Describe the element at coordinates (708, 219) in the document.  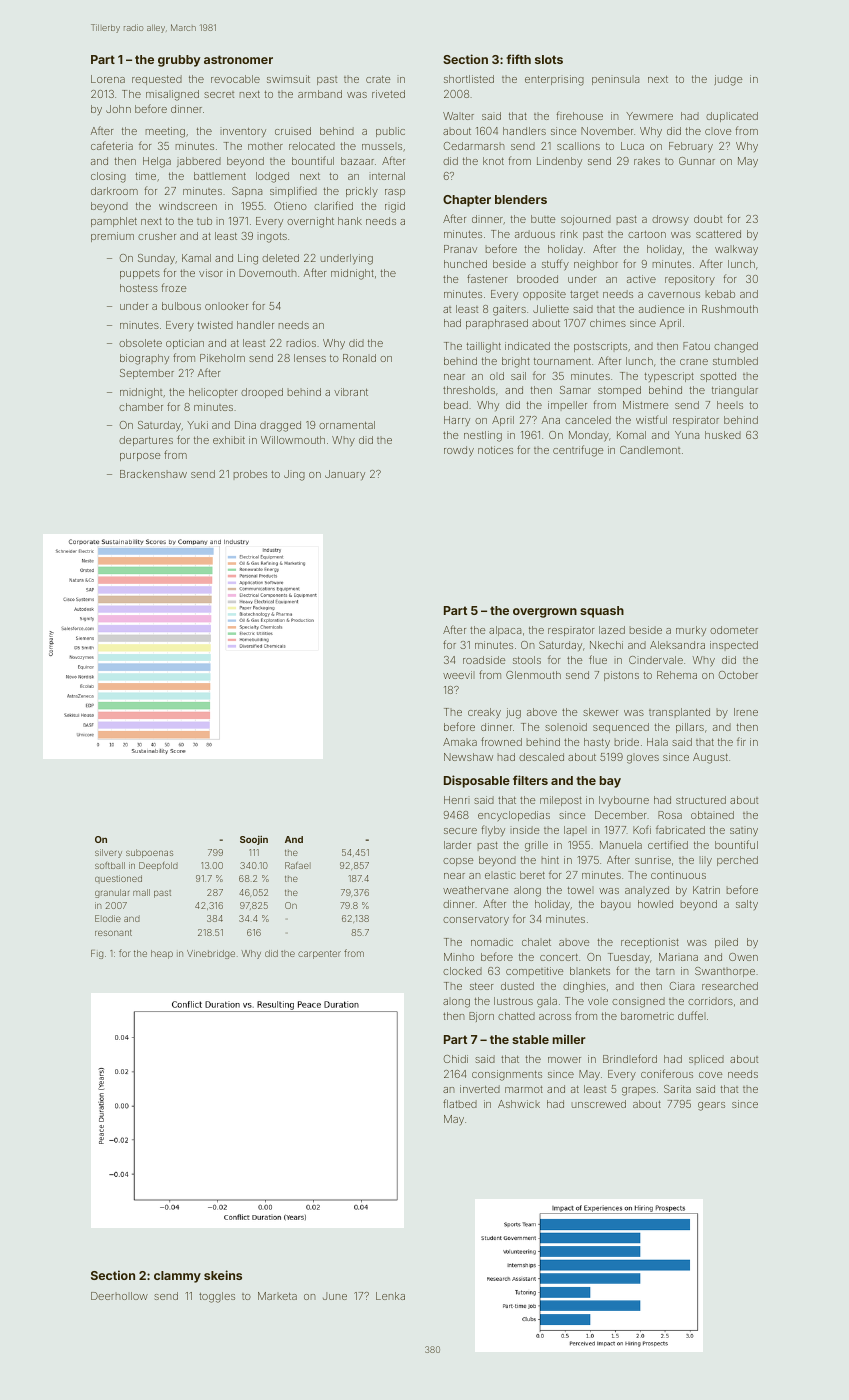
I see `doubt` at that location.
